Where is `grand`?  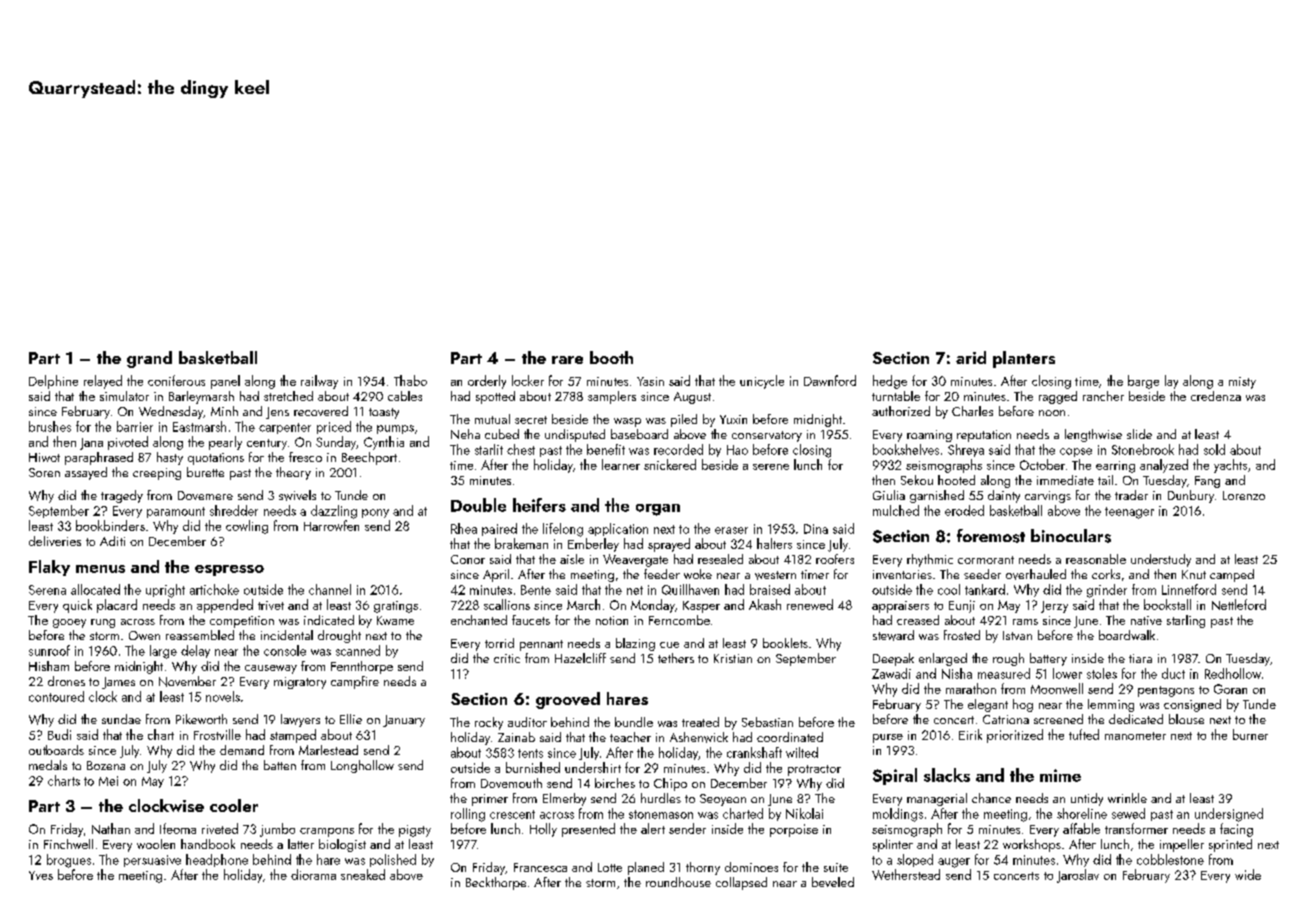 grand is located at coordinates (149, 359).
